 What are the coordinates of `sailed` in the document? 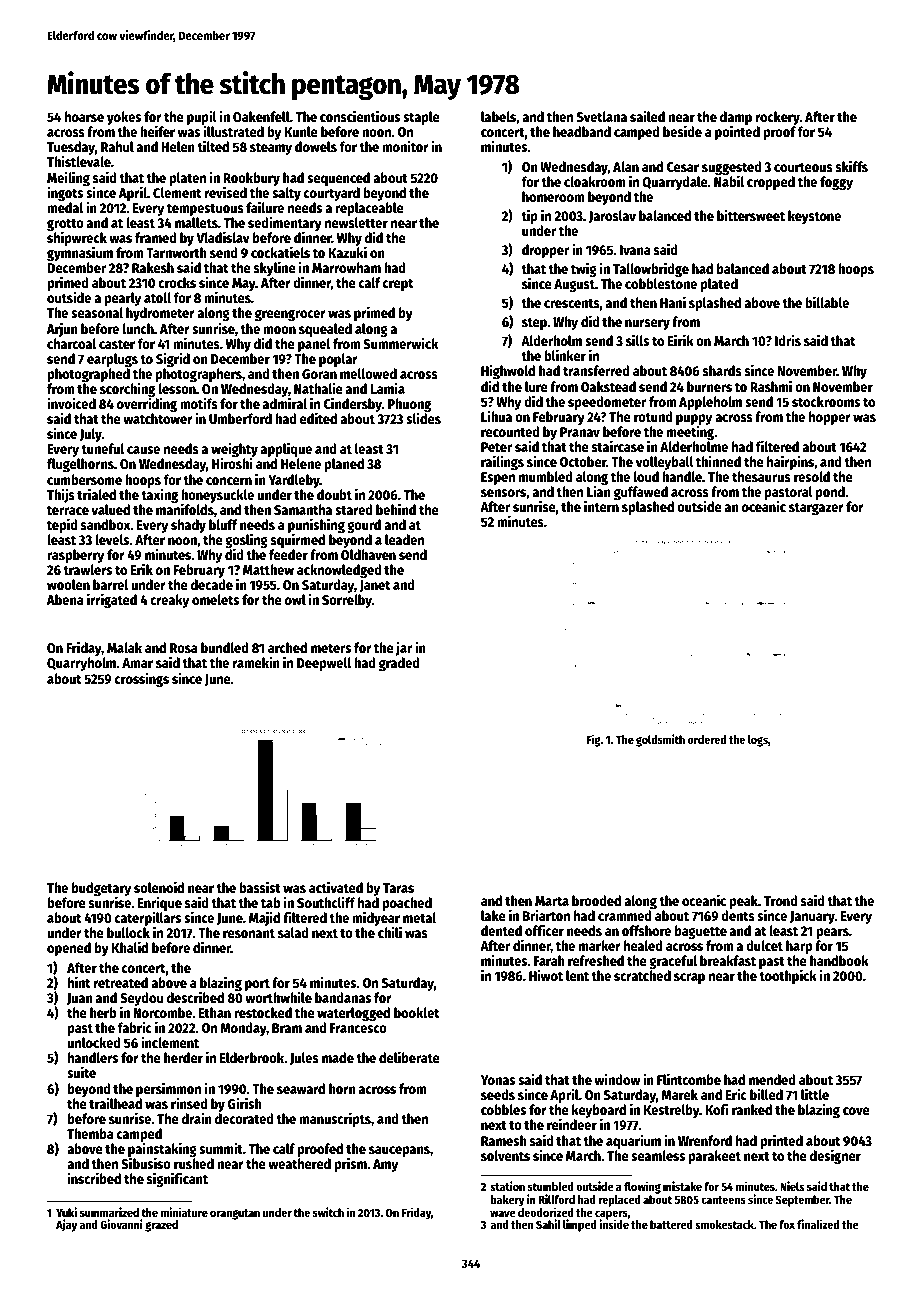 It's located at (647, 116).
